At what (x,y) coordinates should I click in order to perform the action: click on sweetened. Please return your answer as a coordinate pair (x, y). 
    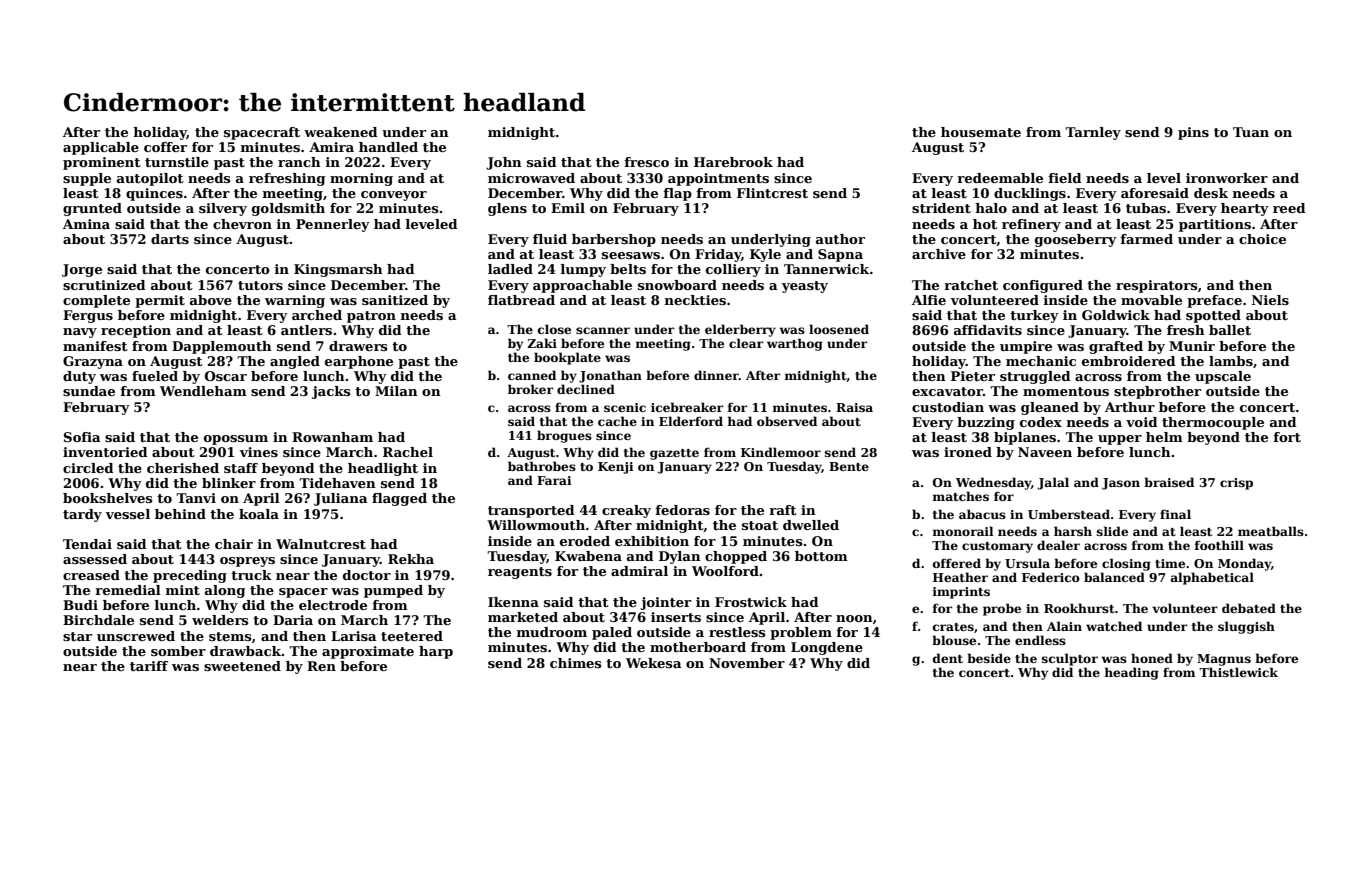
    Looking at the image, I should click on (242, 666).
